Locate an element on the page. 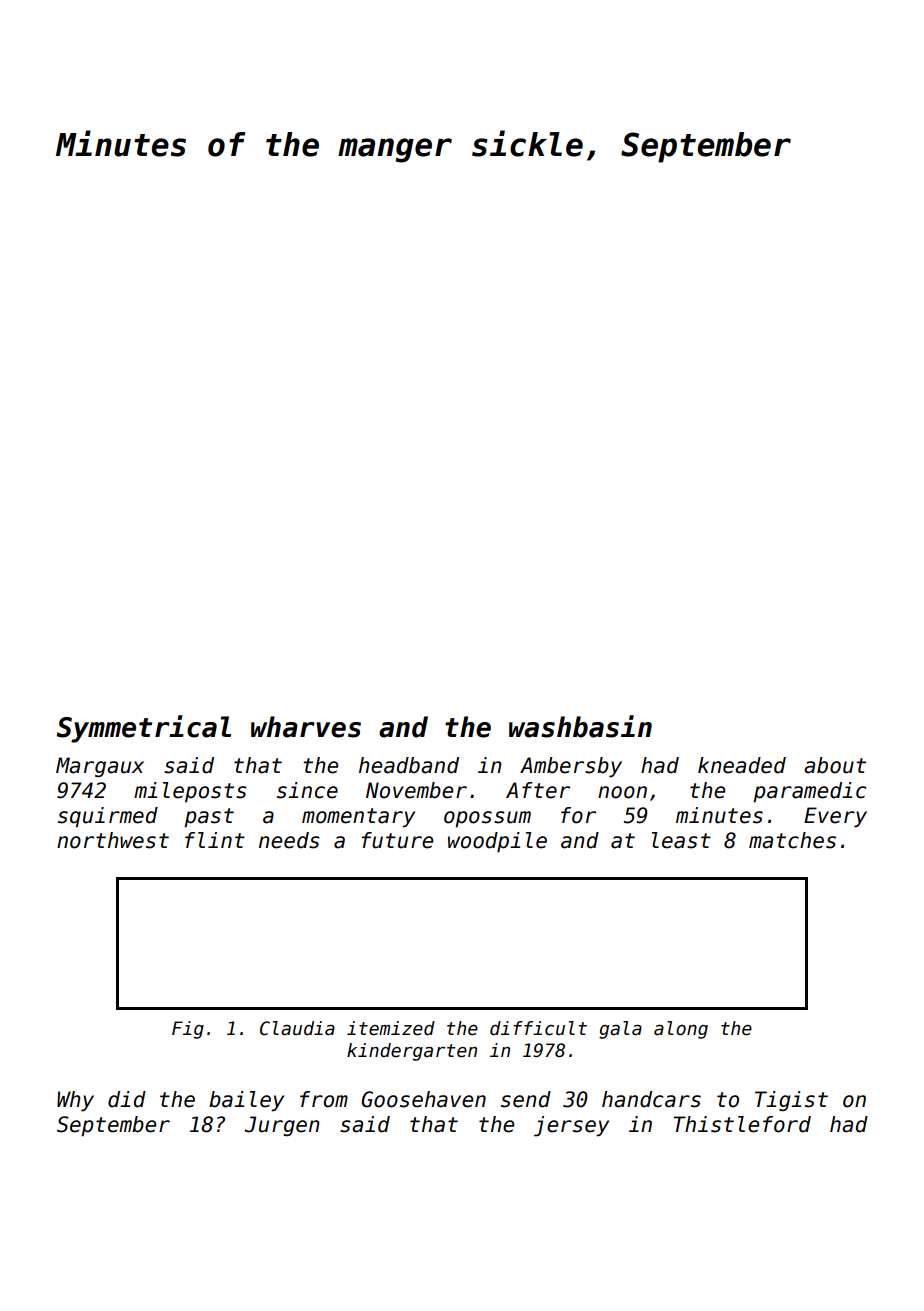 This page has height=1311, width=924. send is located at coordinates (526, 1099).
